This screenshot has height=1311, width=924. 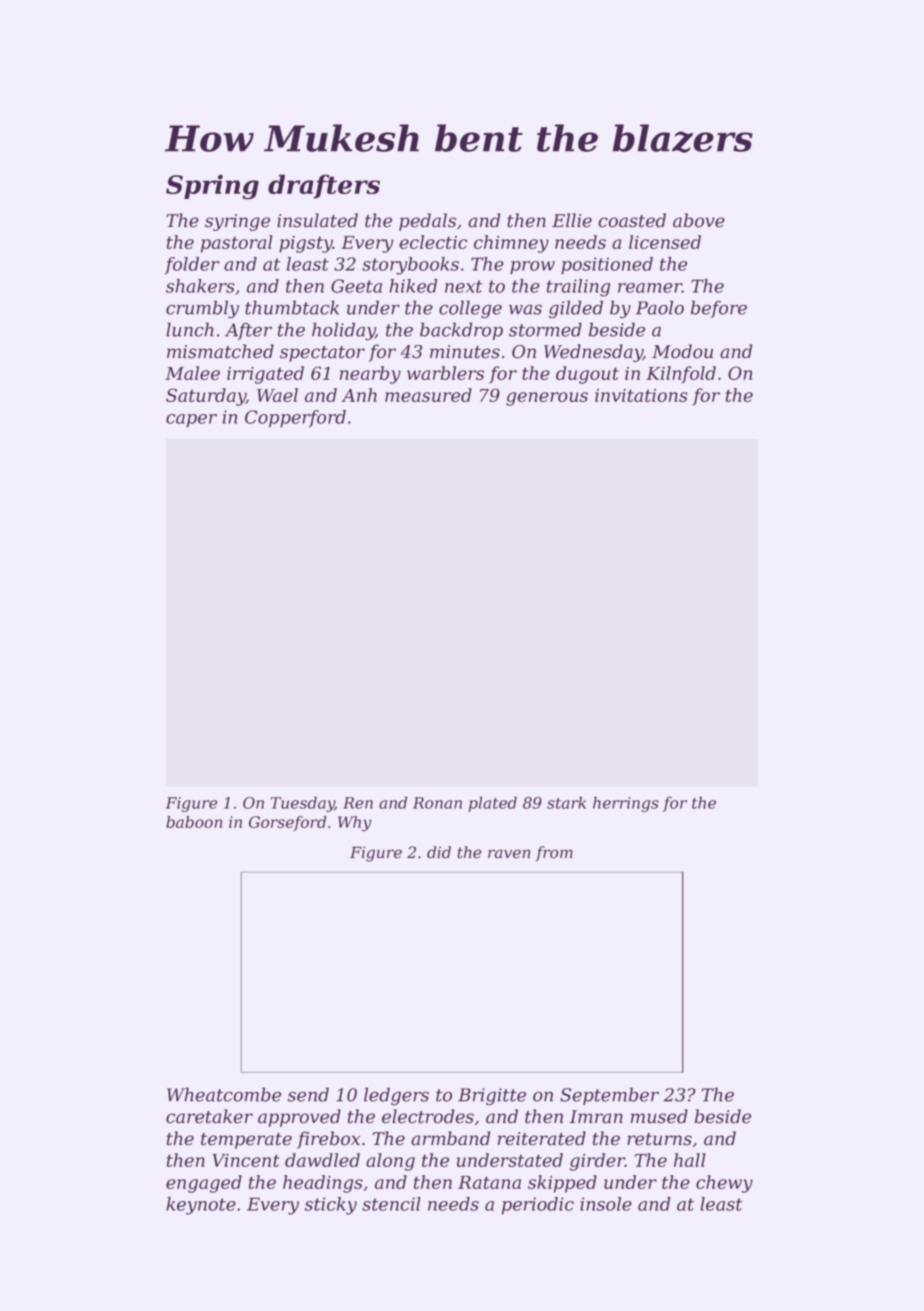 What do you see at coordinates (194, 822) in the screenshot?
I see `baboon` at bounding box center [194, 822].
